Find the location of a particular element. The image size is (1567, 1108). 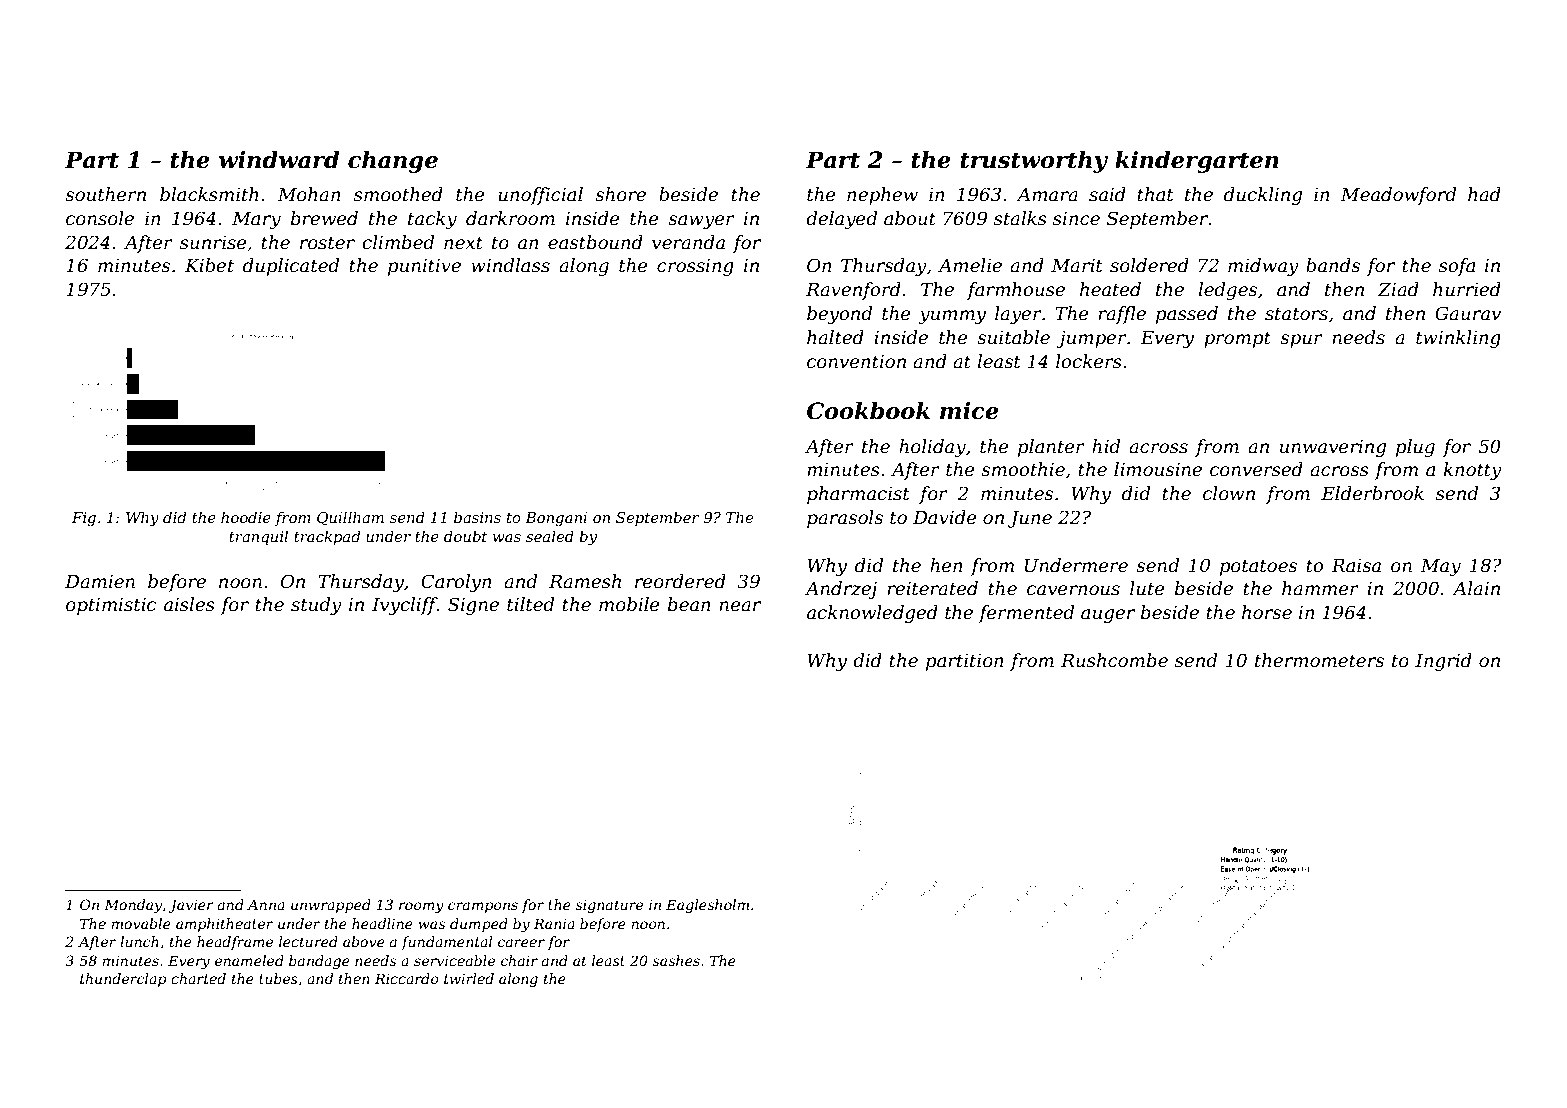

thermometers is located at coordinates (1319, 660).
